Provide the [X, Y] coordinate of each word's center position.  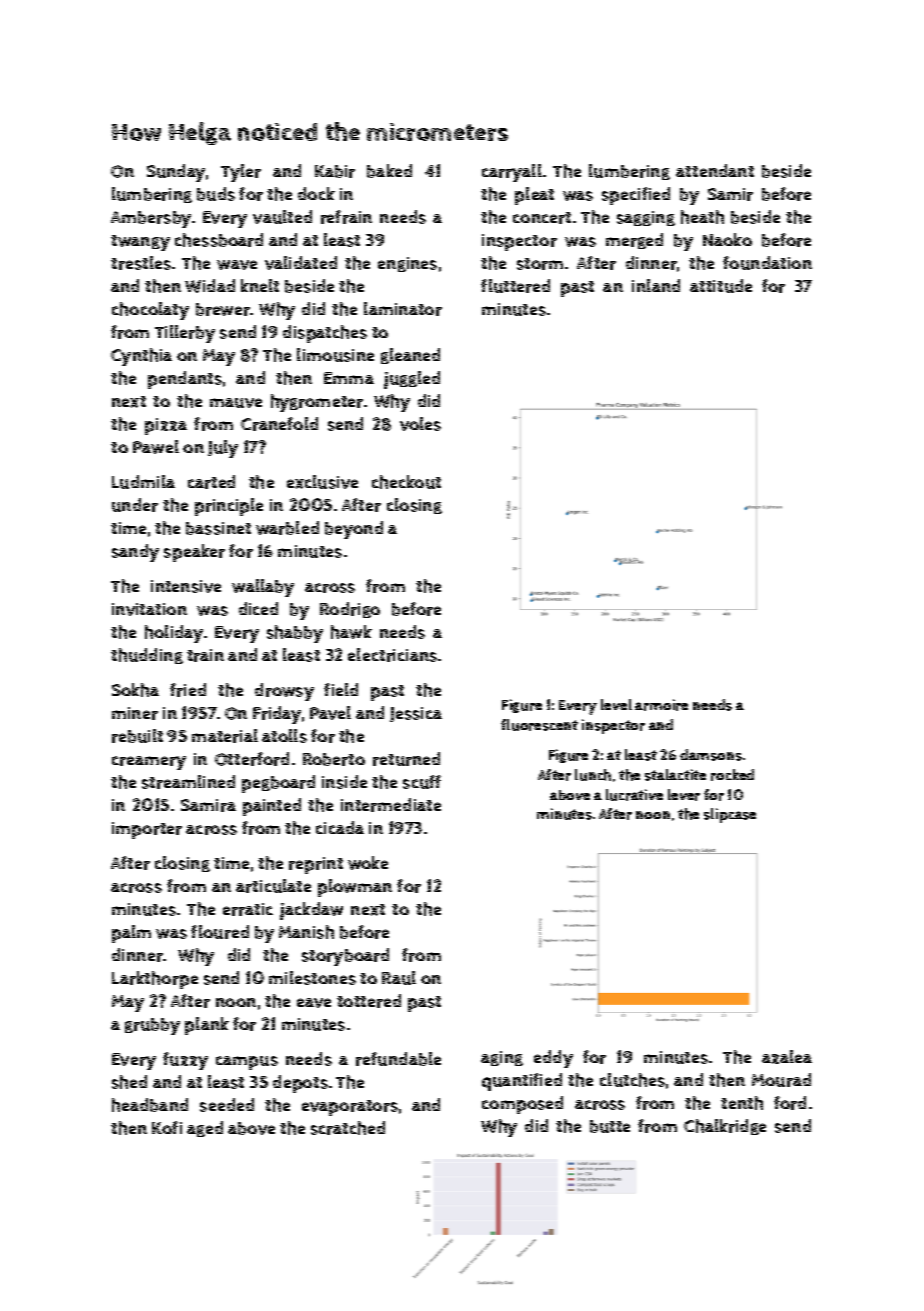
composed [522, 1105]
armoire [661, 705]
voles [420, 424]
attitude [721, 286]
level [616, 704]
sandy [135, 553]
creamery [149, 763]
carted [211, 482]
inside [344, 782]
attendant [715, 170]
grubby [152, 1026]
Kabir [335, 171]
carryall [512, 173]
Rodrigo [350, 610]
